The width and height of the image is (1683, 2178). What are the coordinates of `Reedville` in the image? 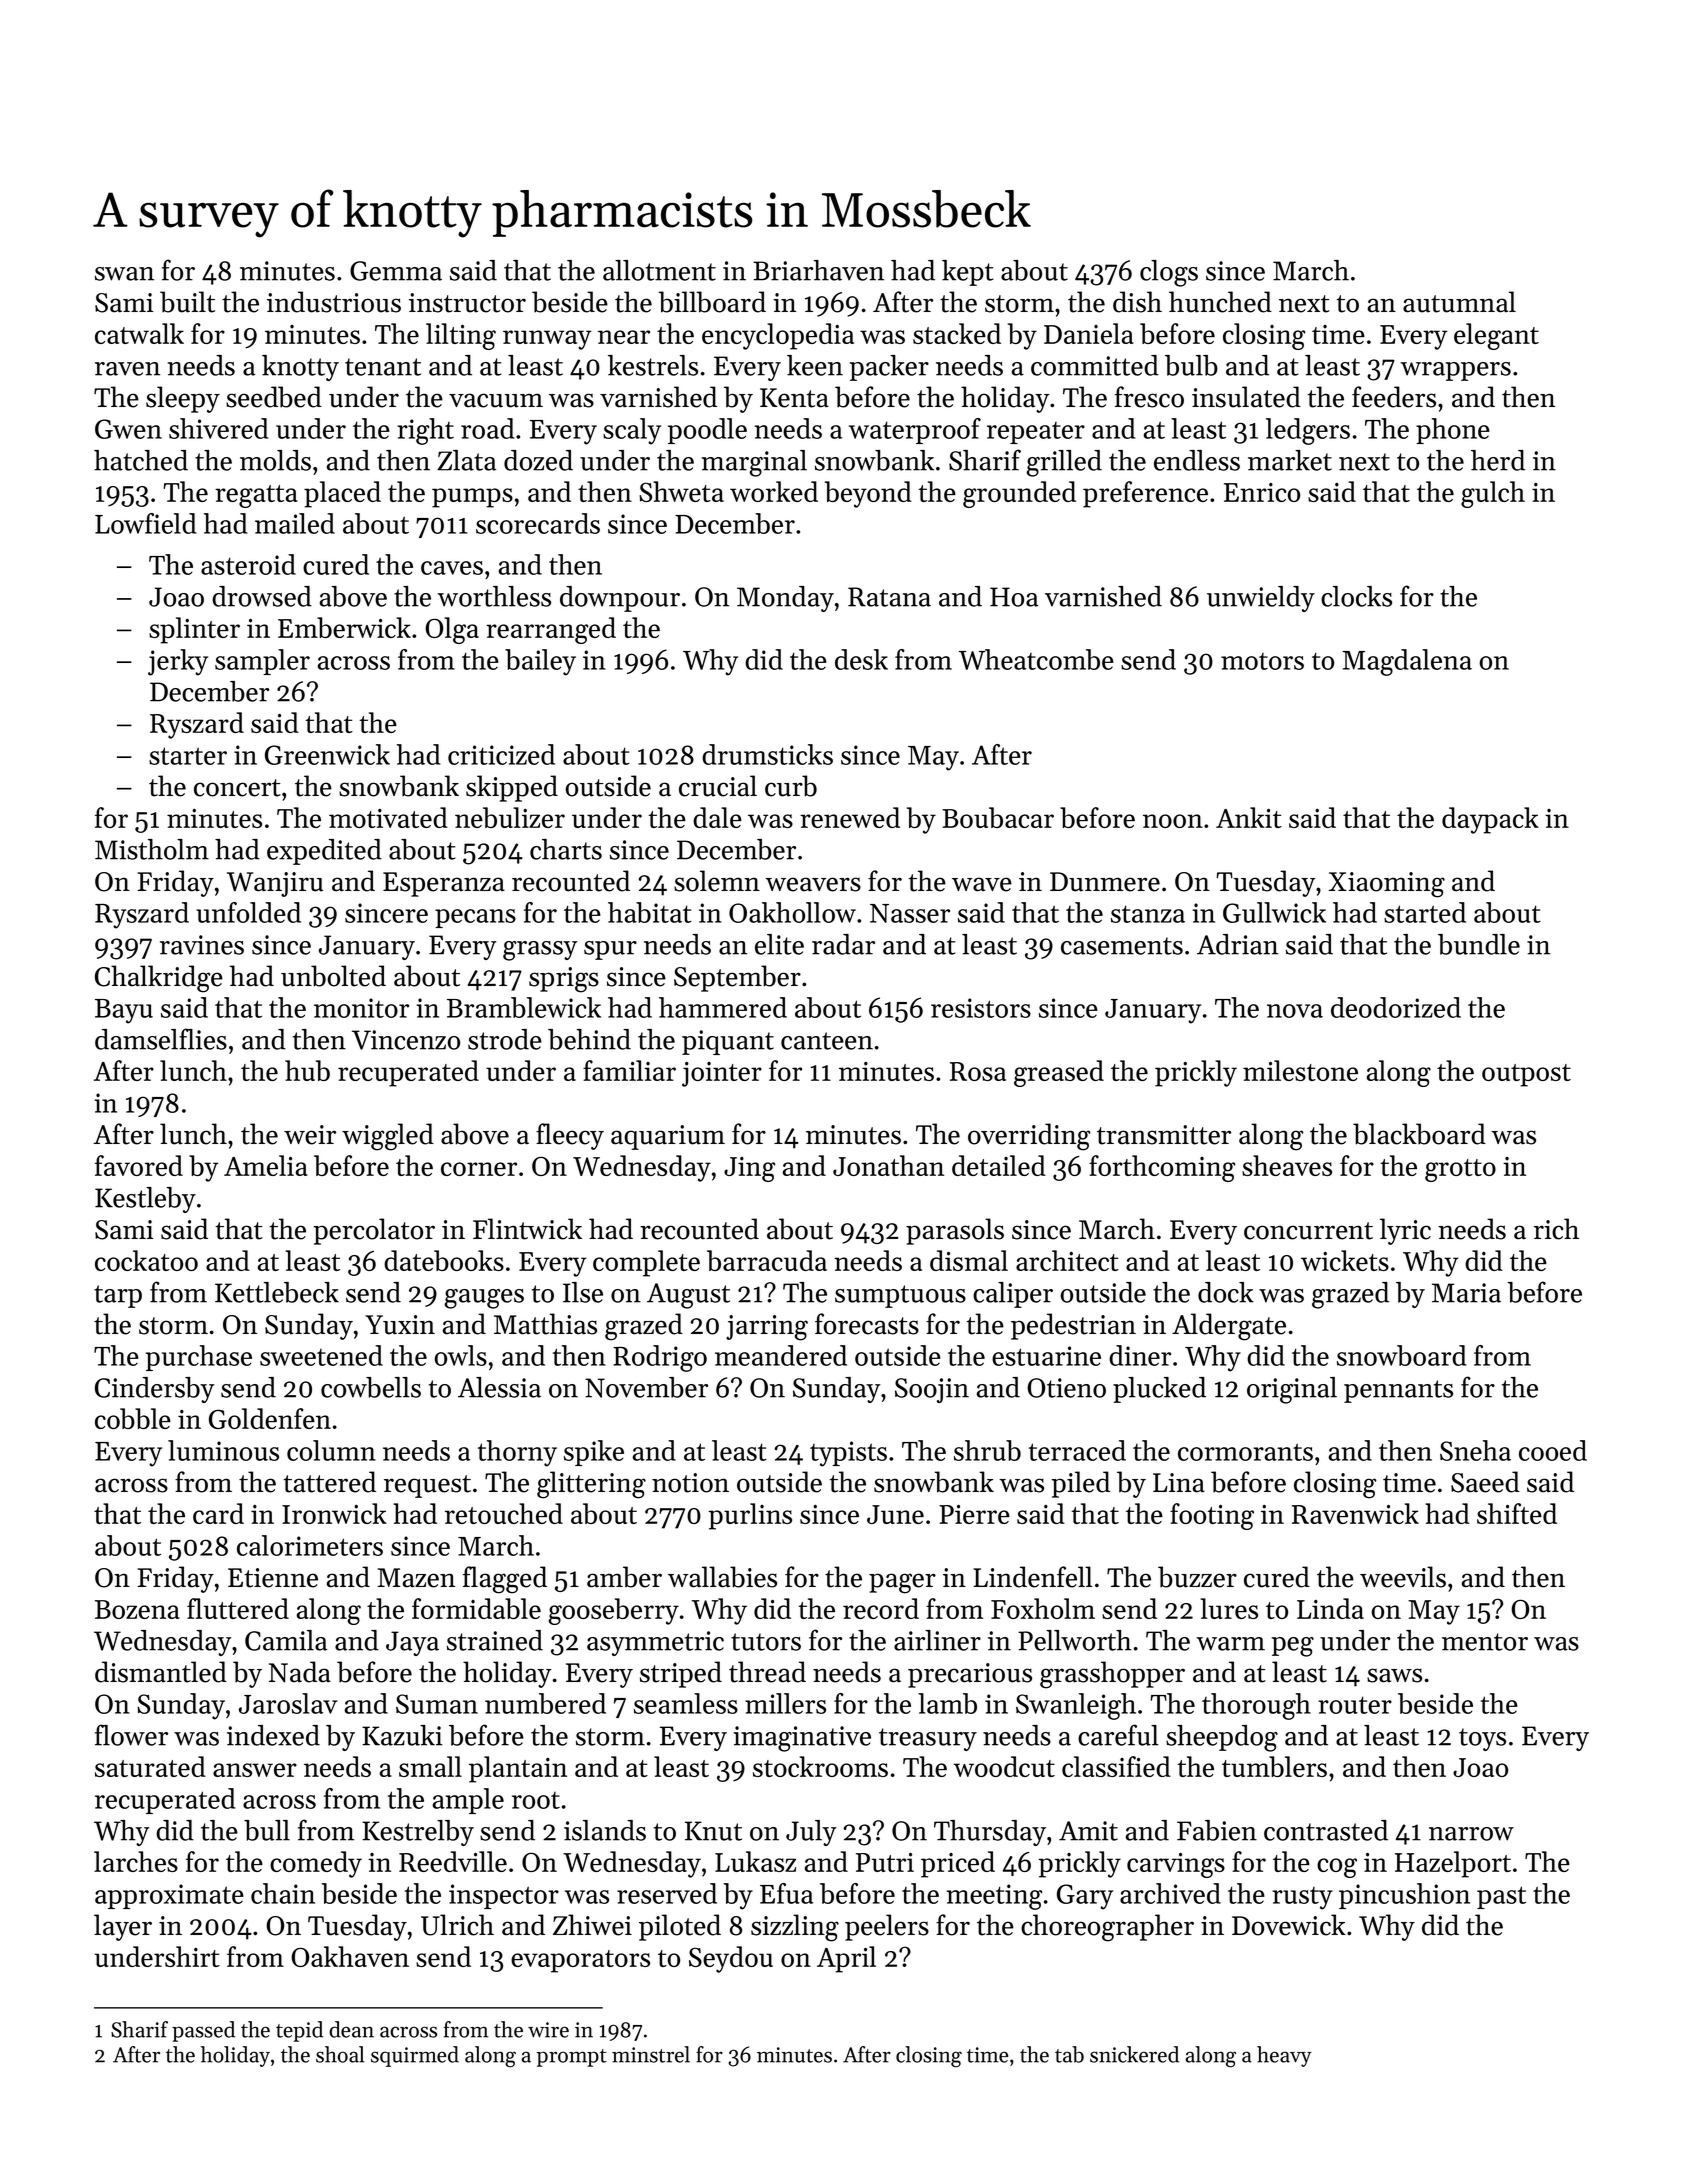 It's located at (453, 1861).
